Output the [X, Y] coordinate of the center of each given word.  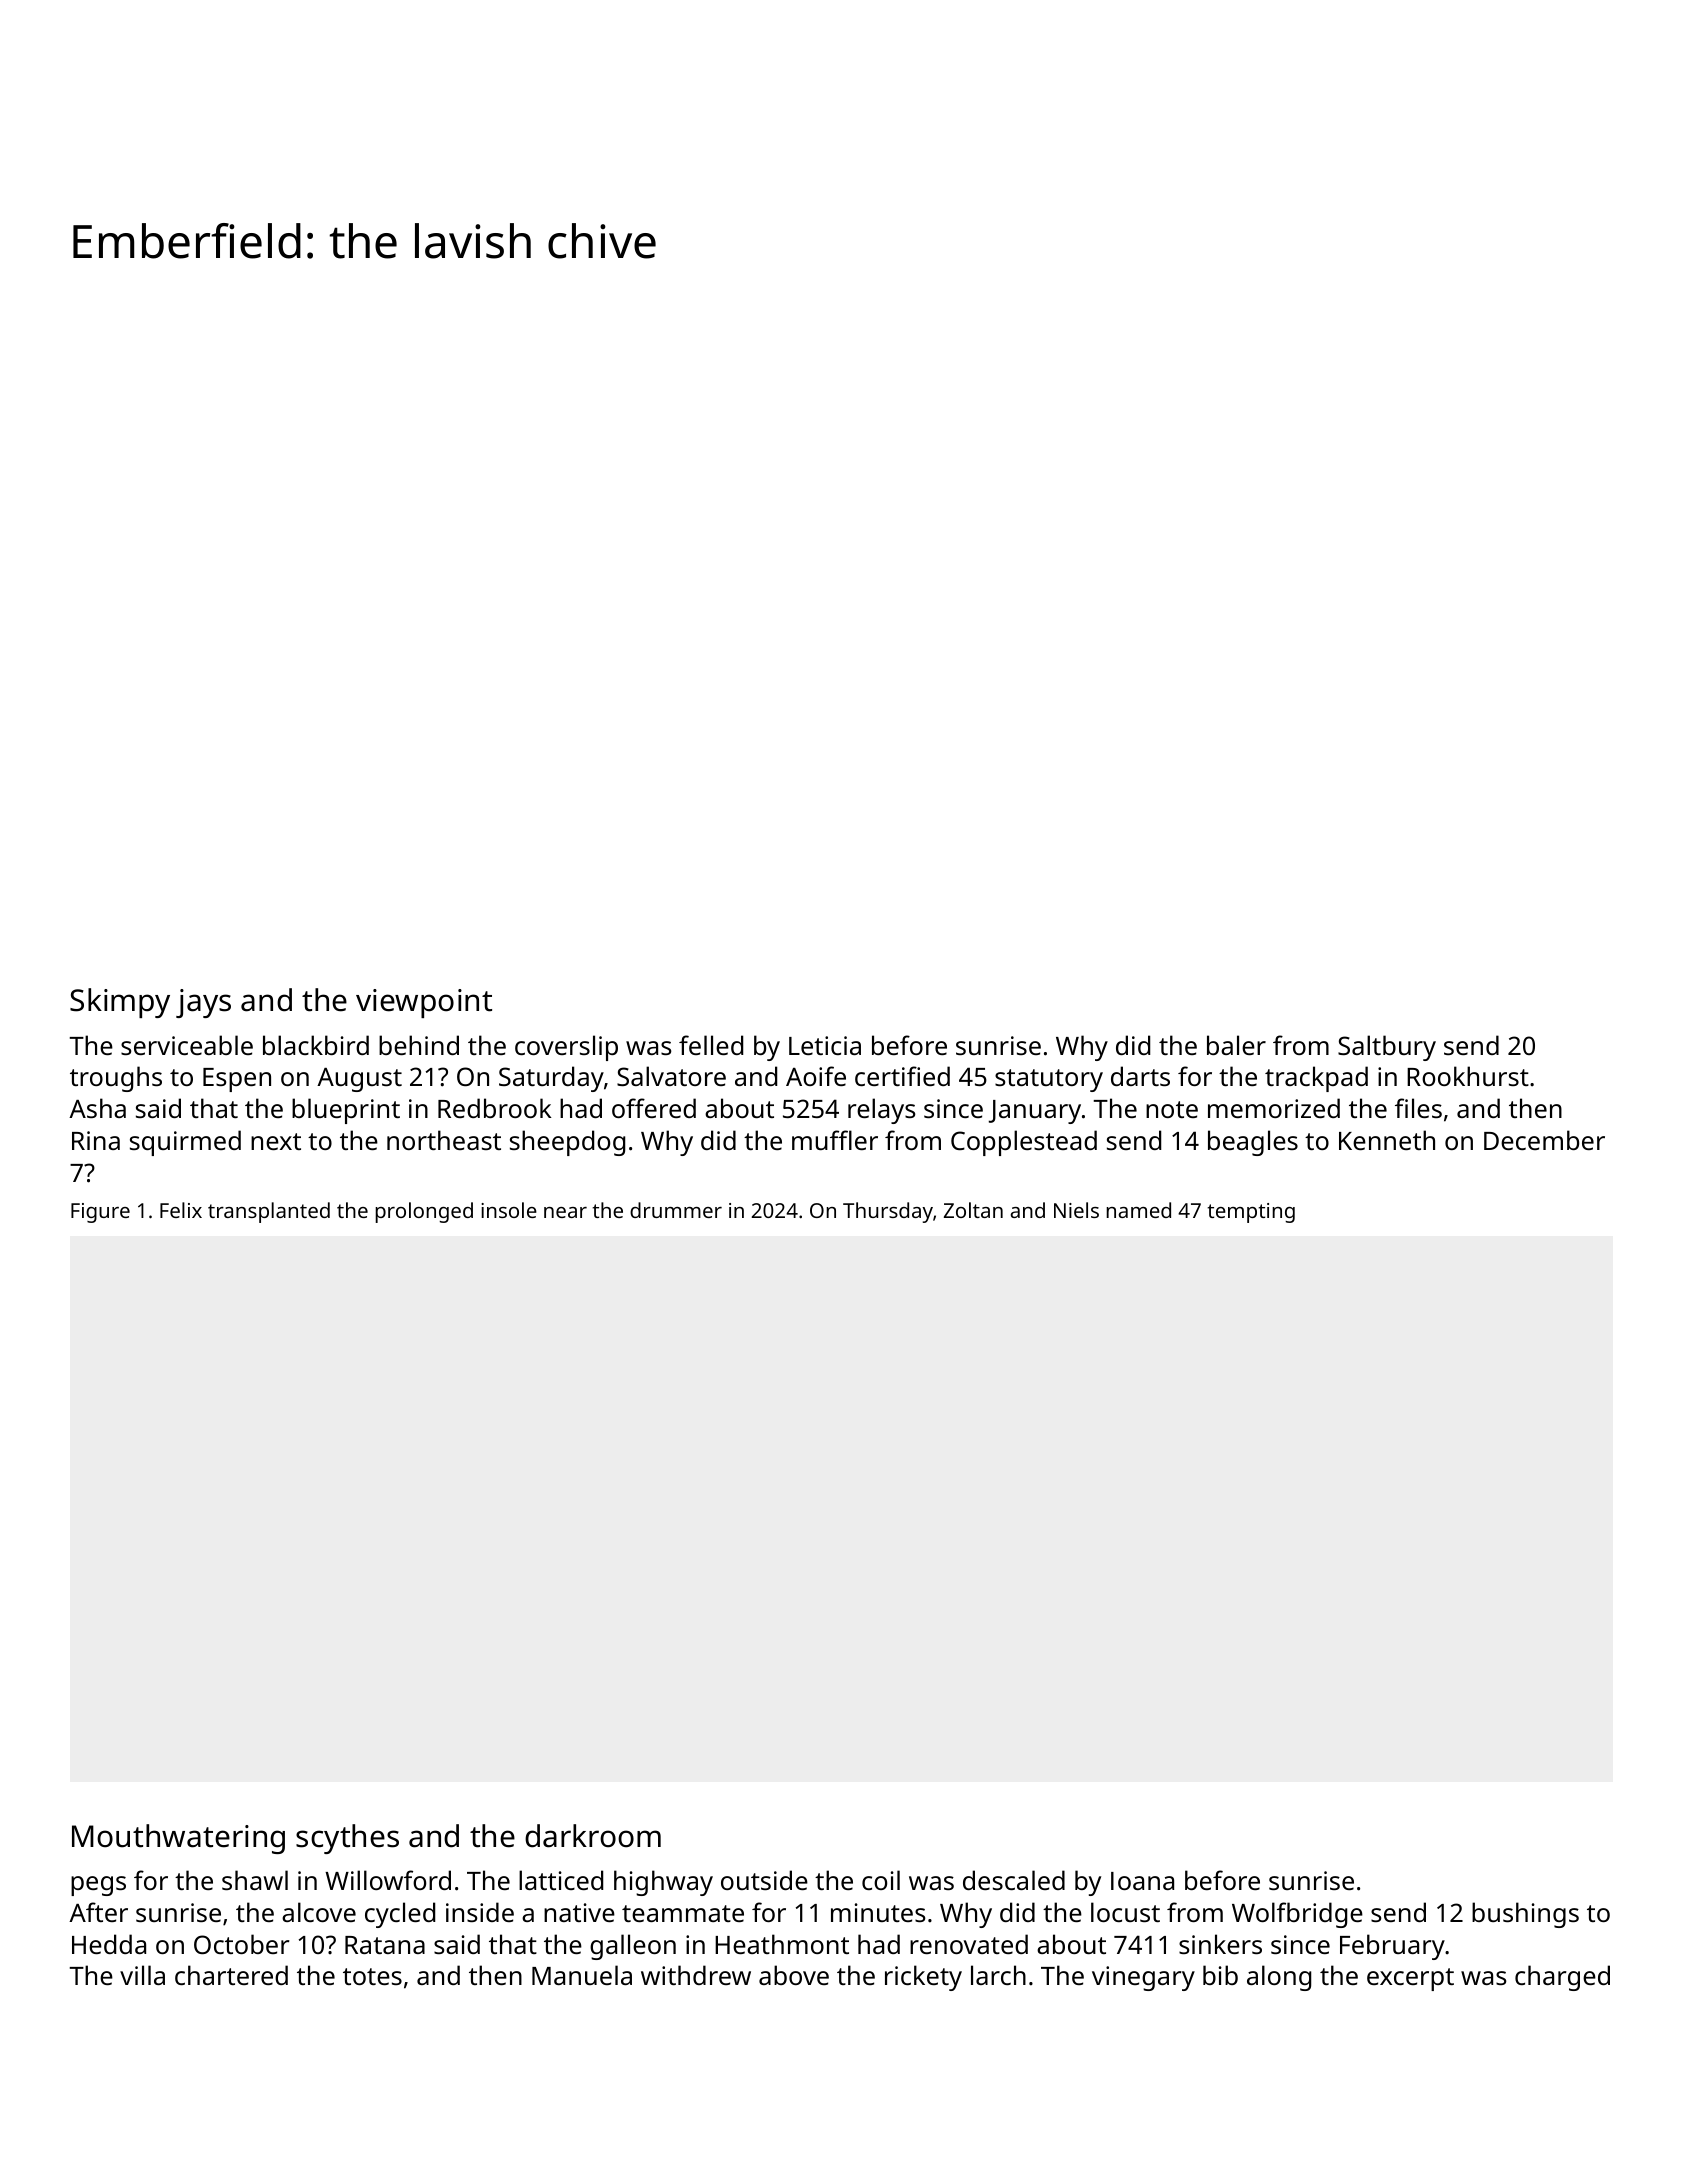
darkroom [593, 1836]
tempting [1251, 1213]
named [1138, 1210]
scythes [347, 1839]
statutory [1049, 1080]
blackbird [316, 1045]
